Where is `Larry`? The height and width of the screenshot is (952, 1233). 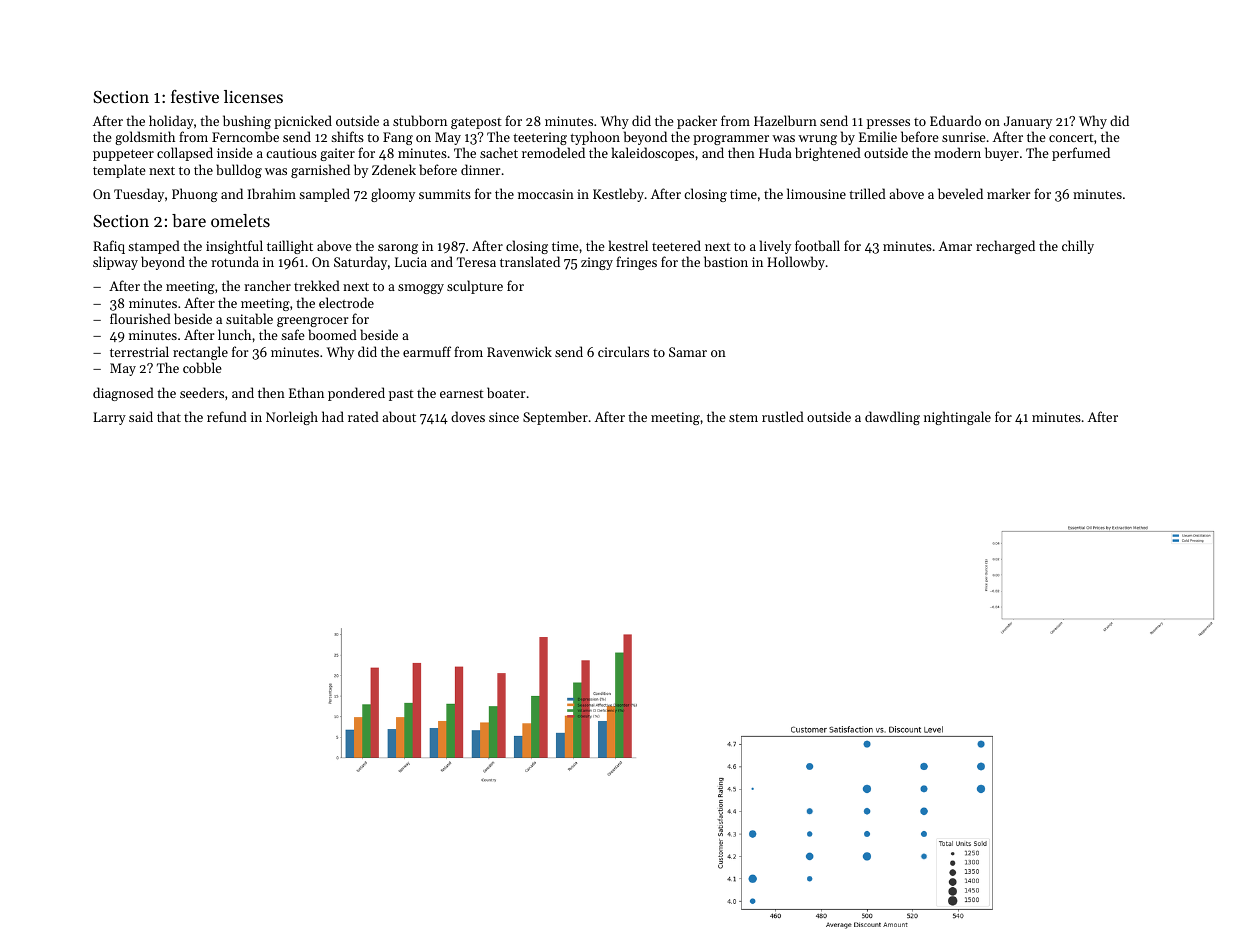 Larry is located at coordinates (109, 418).
